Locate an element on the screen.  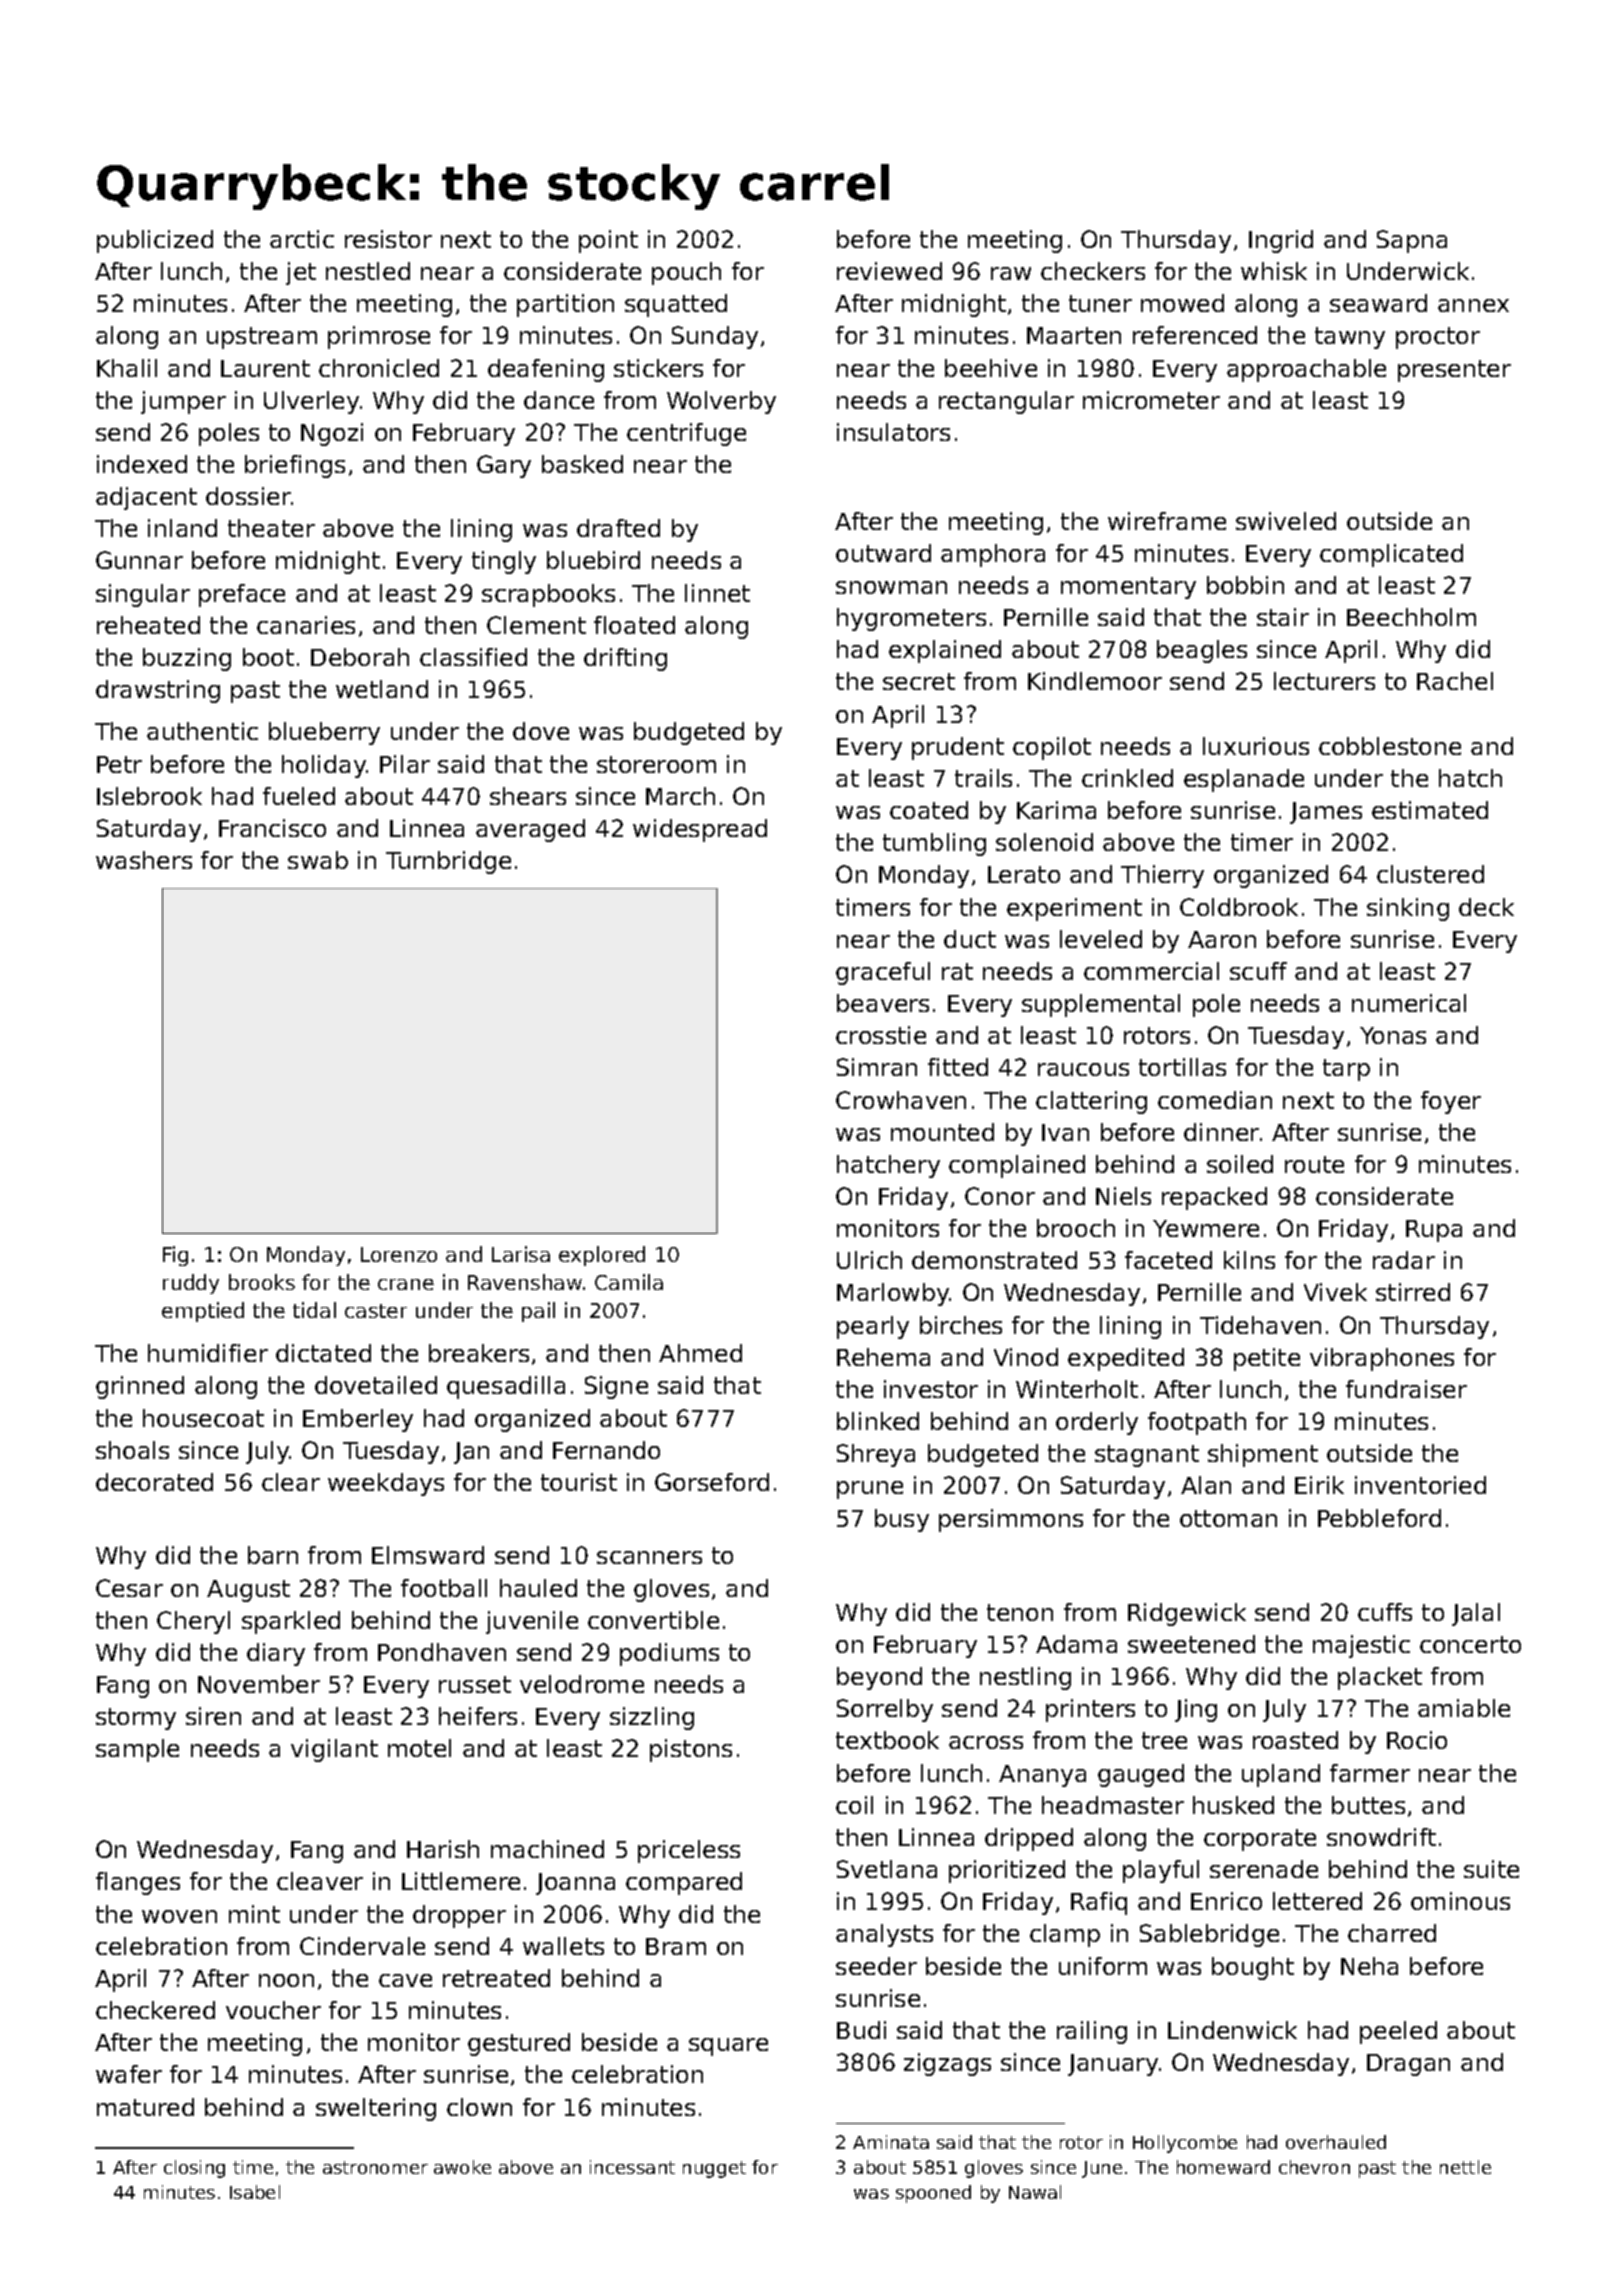
Jing is located at coordinates (1196, 1710).
